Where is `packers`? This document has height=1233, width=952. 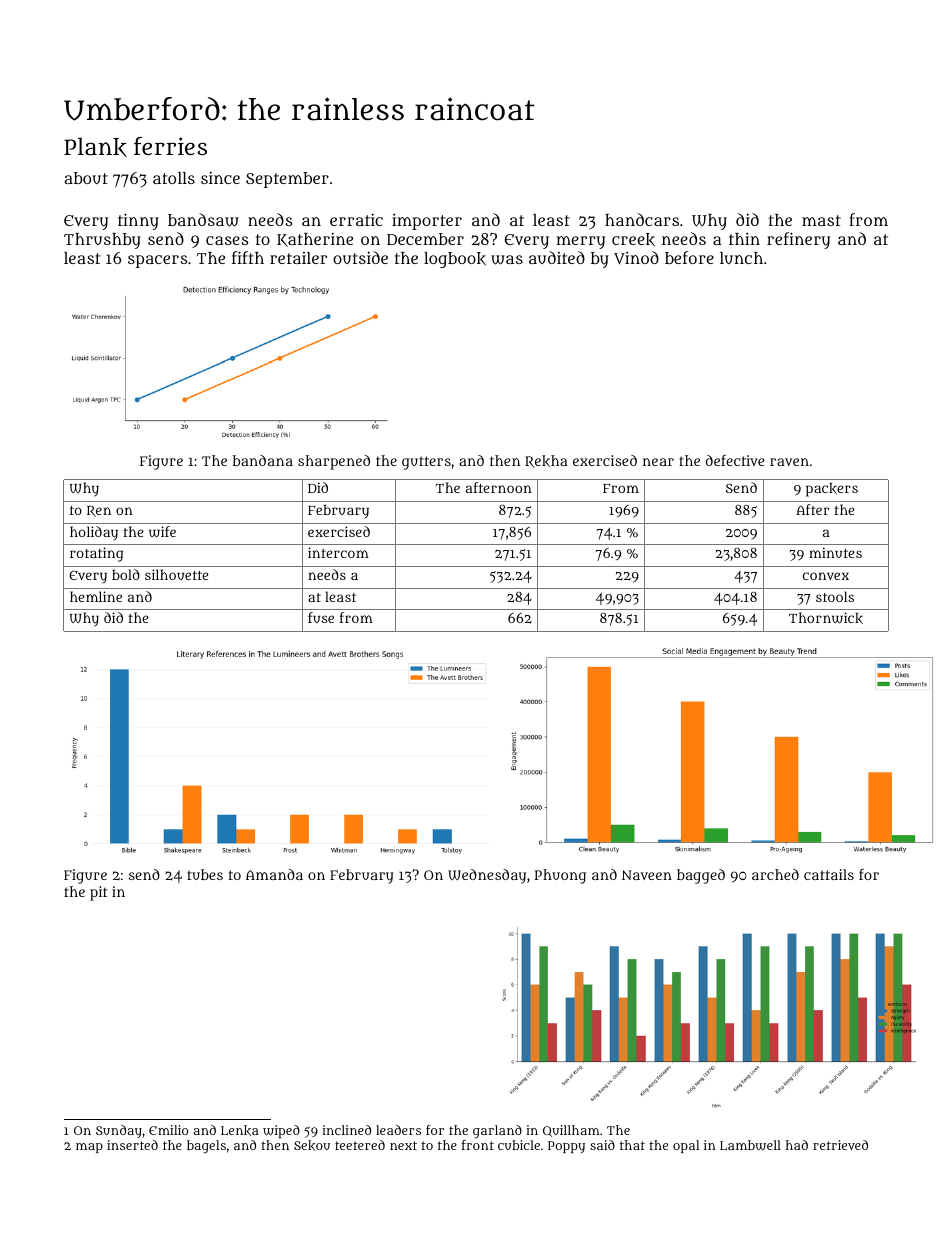 packers is located at coordinates (832, 490).
